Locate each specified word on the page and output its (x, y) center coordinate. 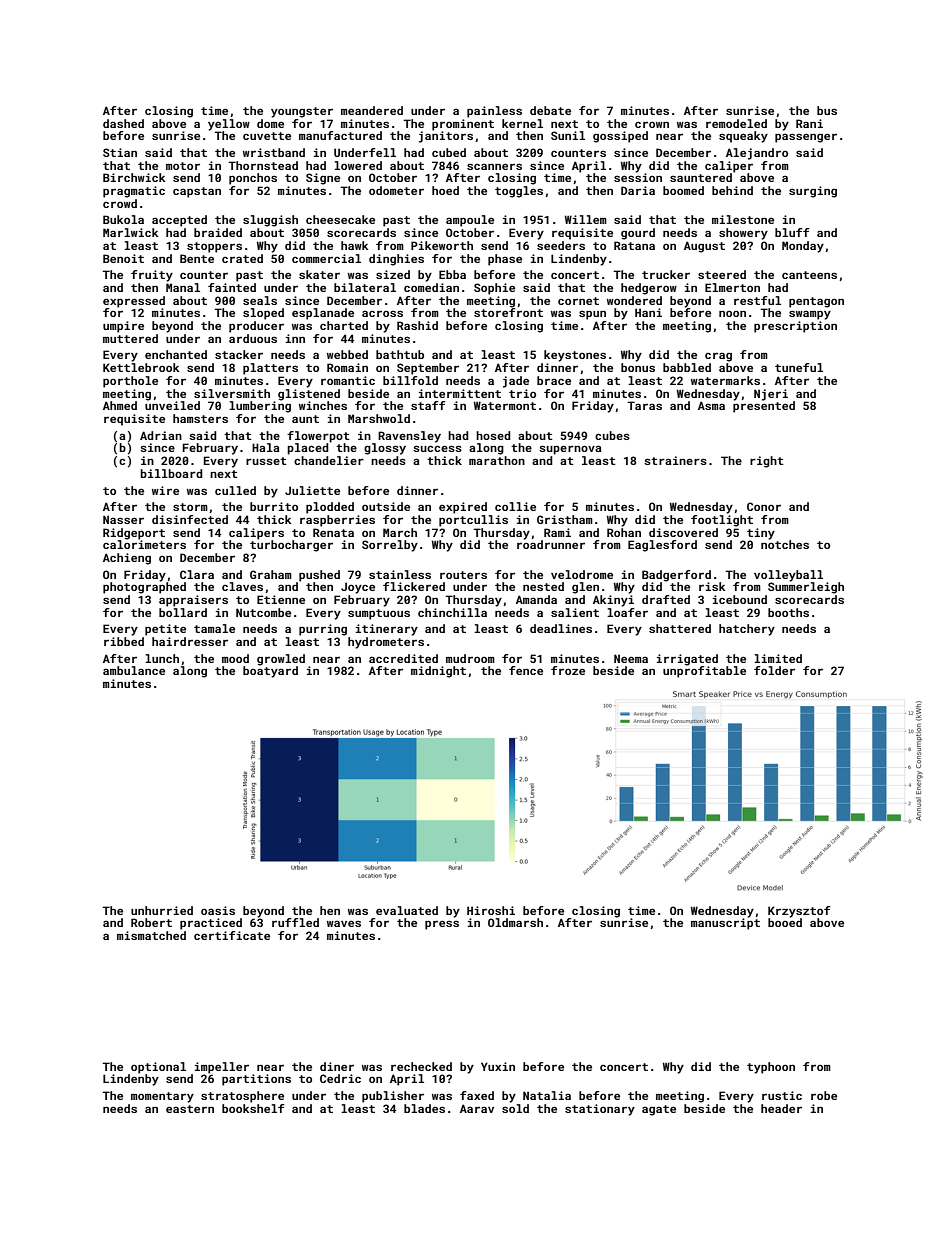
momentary (162, 1097)
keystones (575, 356)
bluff (792, 232)
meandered (372, 110)
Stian (120, 152)
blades (424, 1108)
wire (165, 490)
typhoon (771, 1068)
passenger (806, 138)
